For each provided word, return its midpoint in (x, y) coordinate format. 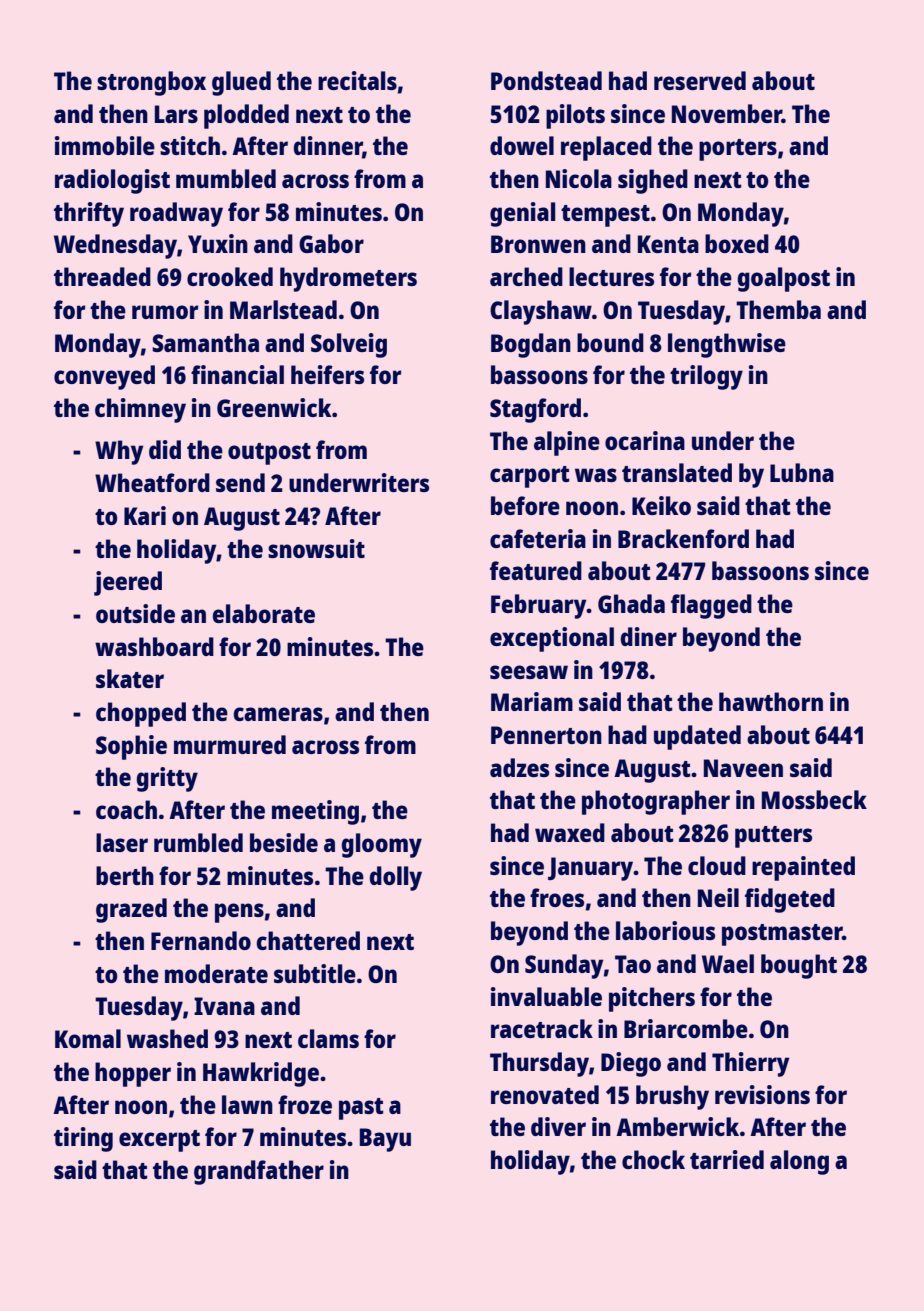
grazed (131, 910)
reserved (700, 80)
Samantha (205, 342)
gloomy (381, 845)
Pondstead (546, 80)
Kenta (668, 244)
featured (536, 570)
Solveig (349, 345)
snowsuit (316, 548)
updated (697, 737)
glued (241, 83)
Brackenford (683, 538)
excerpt (159, 1141)
